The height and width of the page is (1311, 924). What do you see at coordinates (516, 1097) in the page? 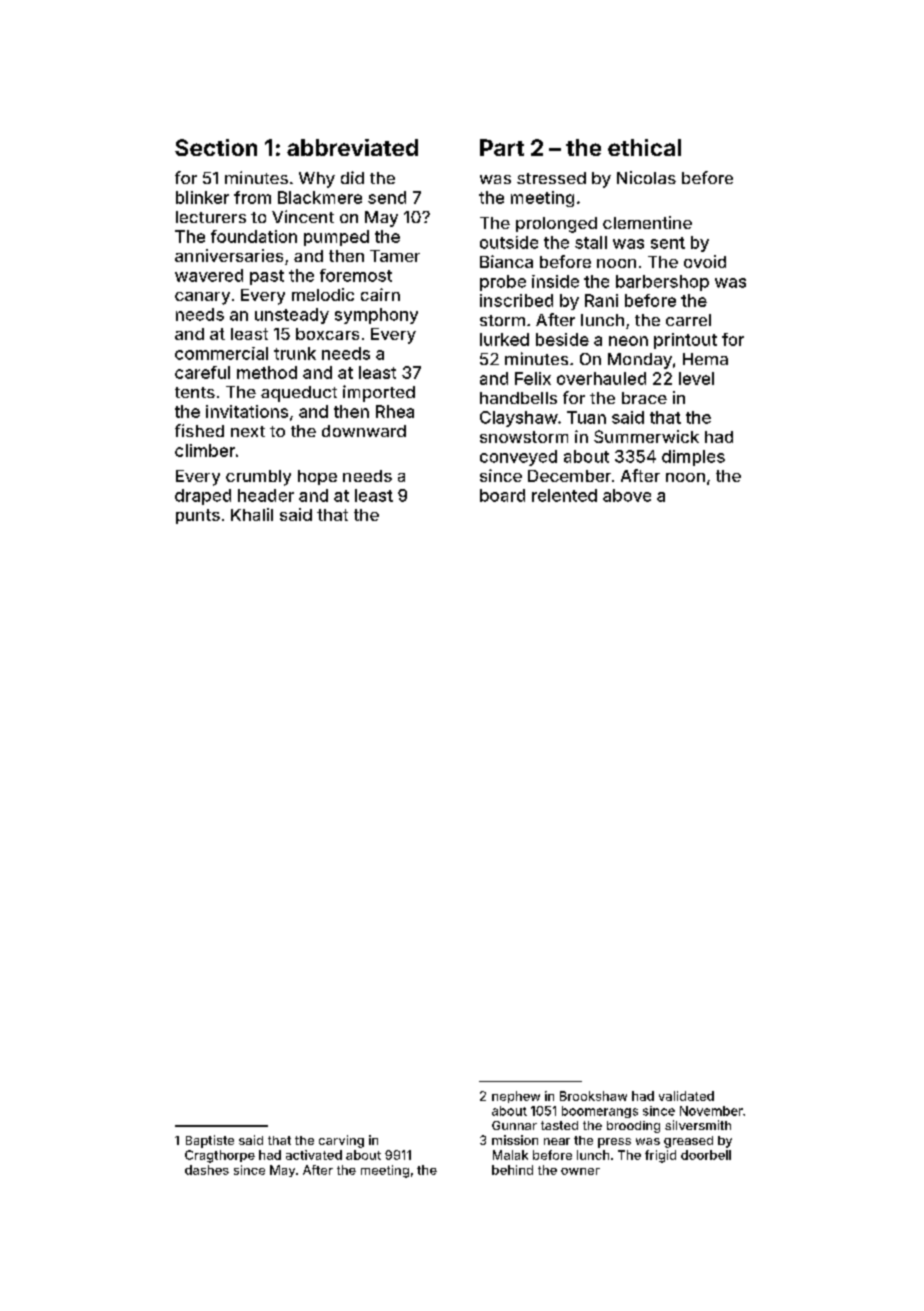
I see `nephew` at bounding box center [516, 1097].
